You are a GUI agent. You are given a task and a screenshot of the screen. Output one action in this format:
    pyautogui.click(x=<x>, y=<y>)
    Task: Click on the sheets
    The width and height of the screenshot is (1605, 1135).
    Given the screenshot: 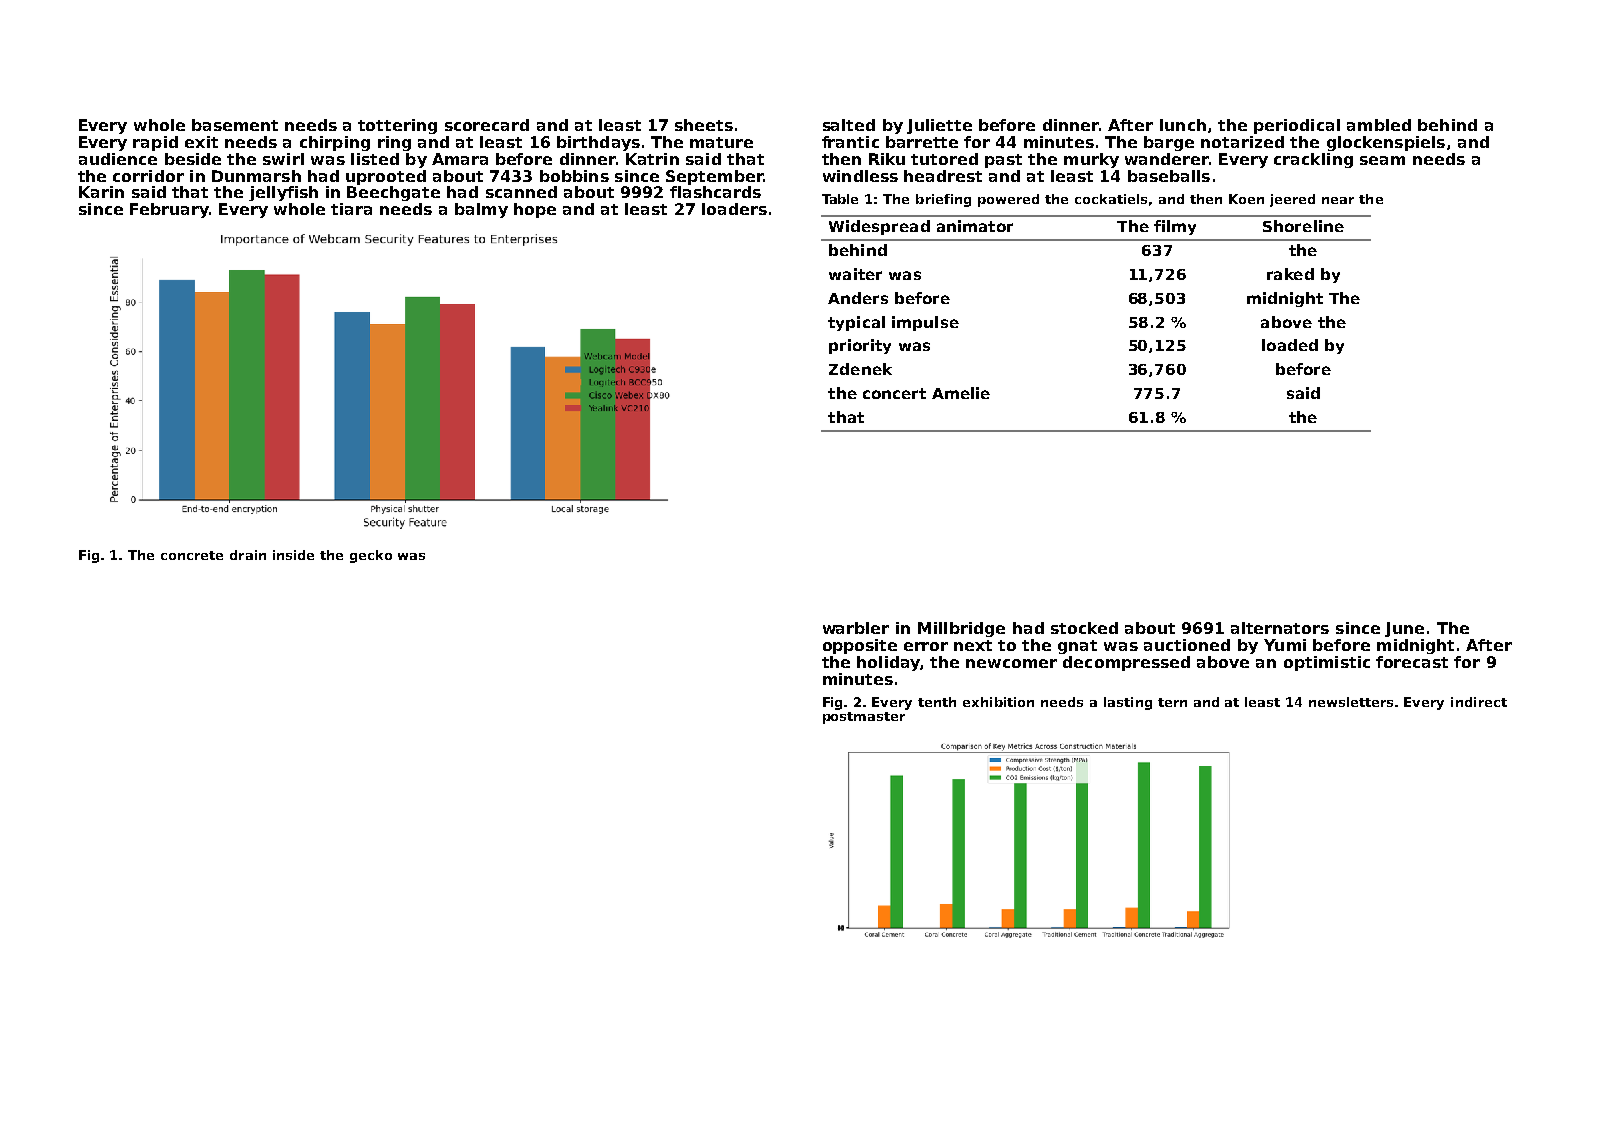 What is the action you would take?
    pyautogui.click(x=704, y=125)
